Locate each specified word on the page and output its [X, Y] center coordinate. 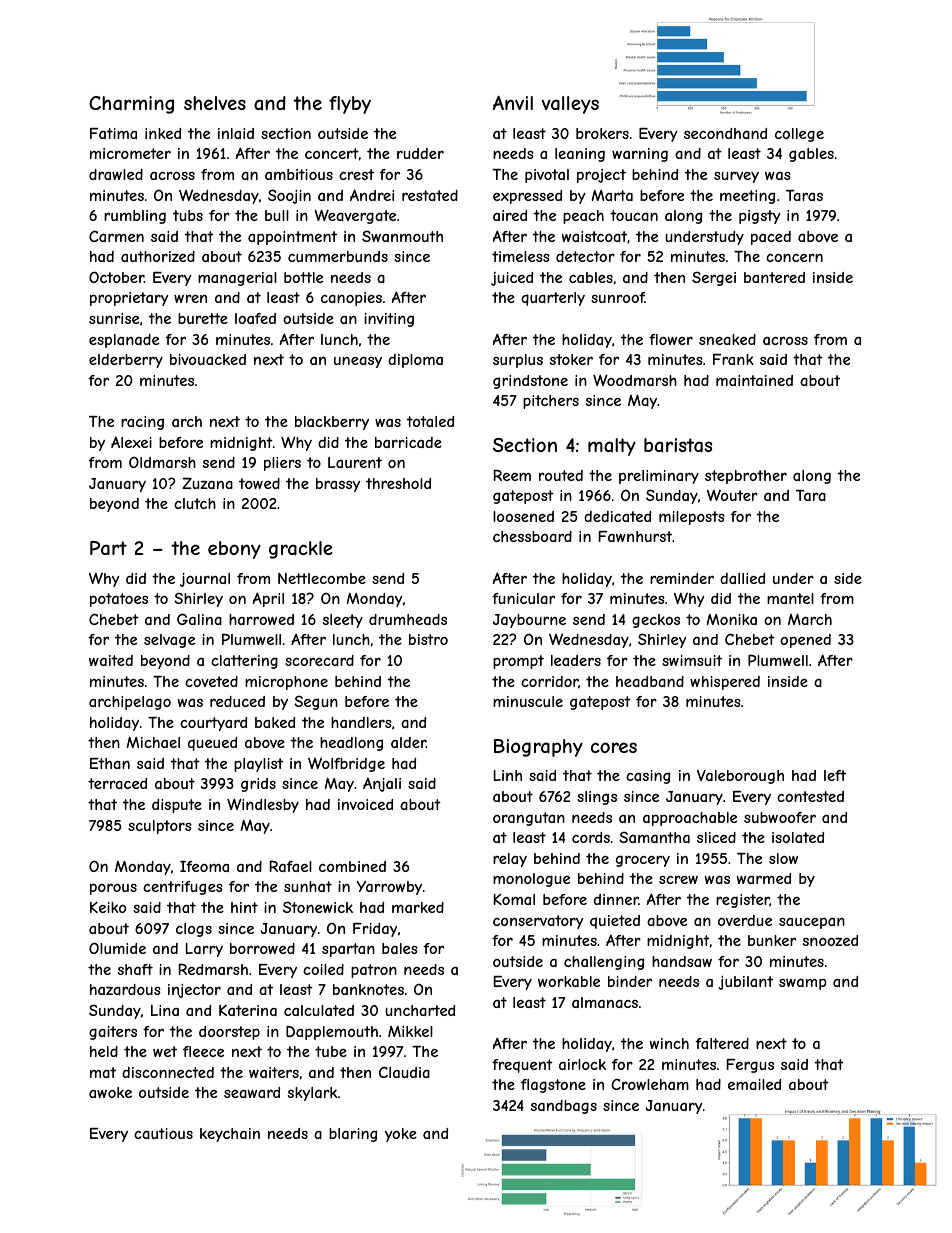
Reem [512, 475]
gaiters [113, 1033]
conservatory [538, 922]
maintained [754, 380]
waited [111, 660]
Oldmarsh [162, 462]
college [799, 135]
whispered [725, 683]
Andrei [372, 195]
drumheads [408, 619]
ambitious [299, 174]
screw [678, 880]
